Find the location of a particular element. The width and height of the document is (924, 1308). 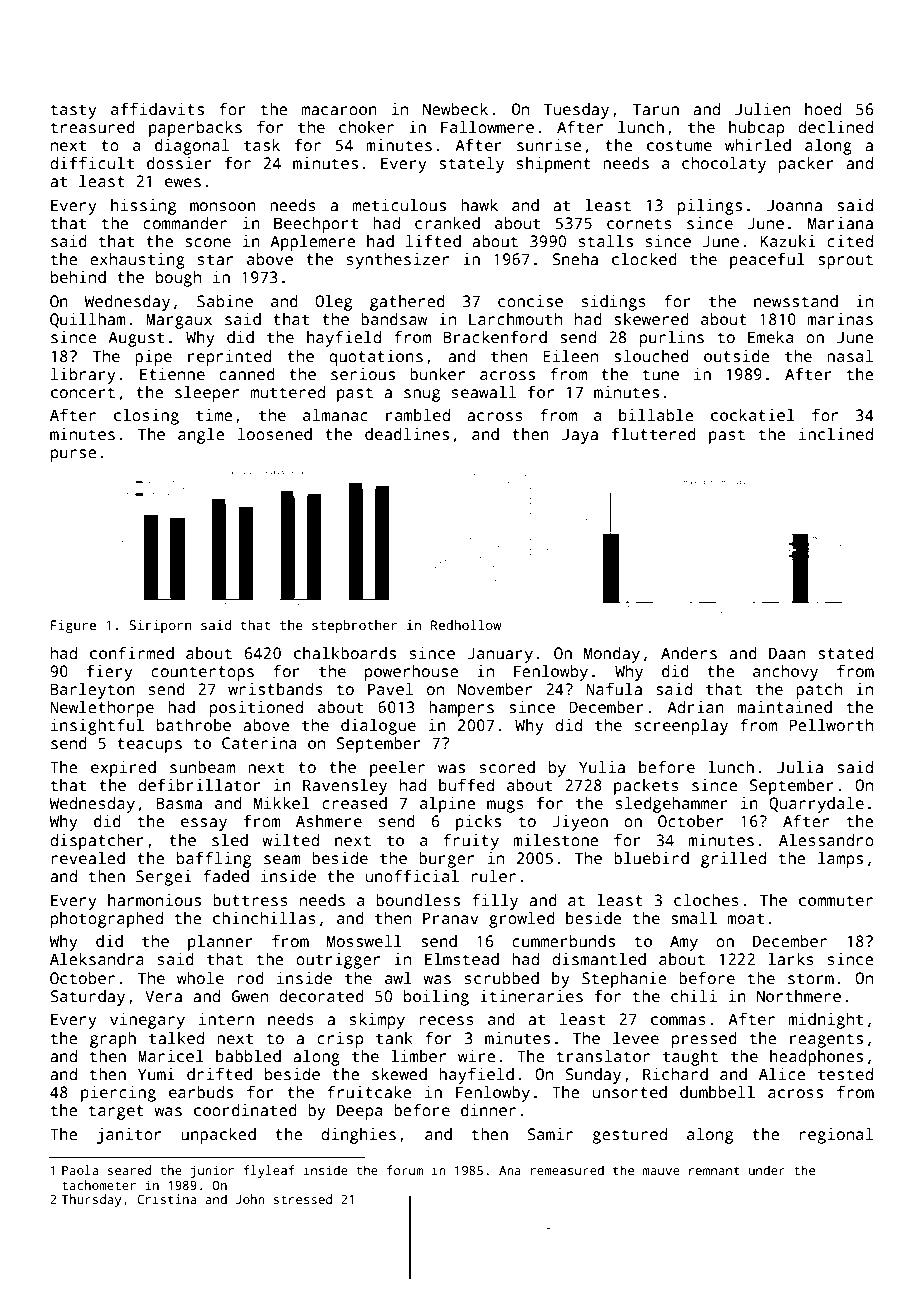

cloches is located at coordinates (706, 900).
